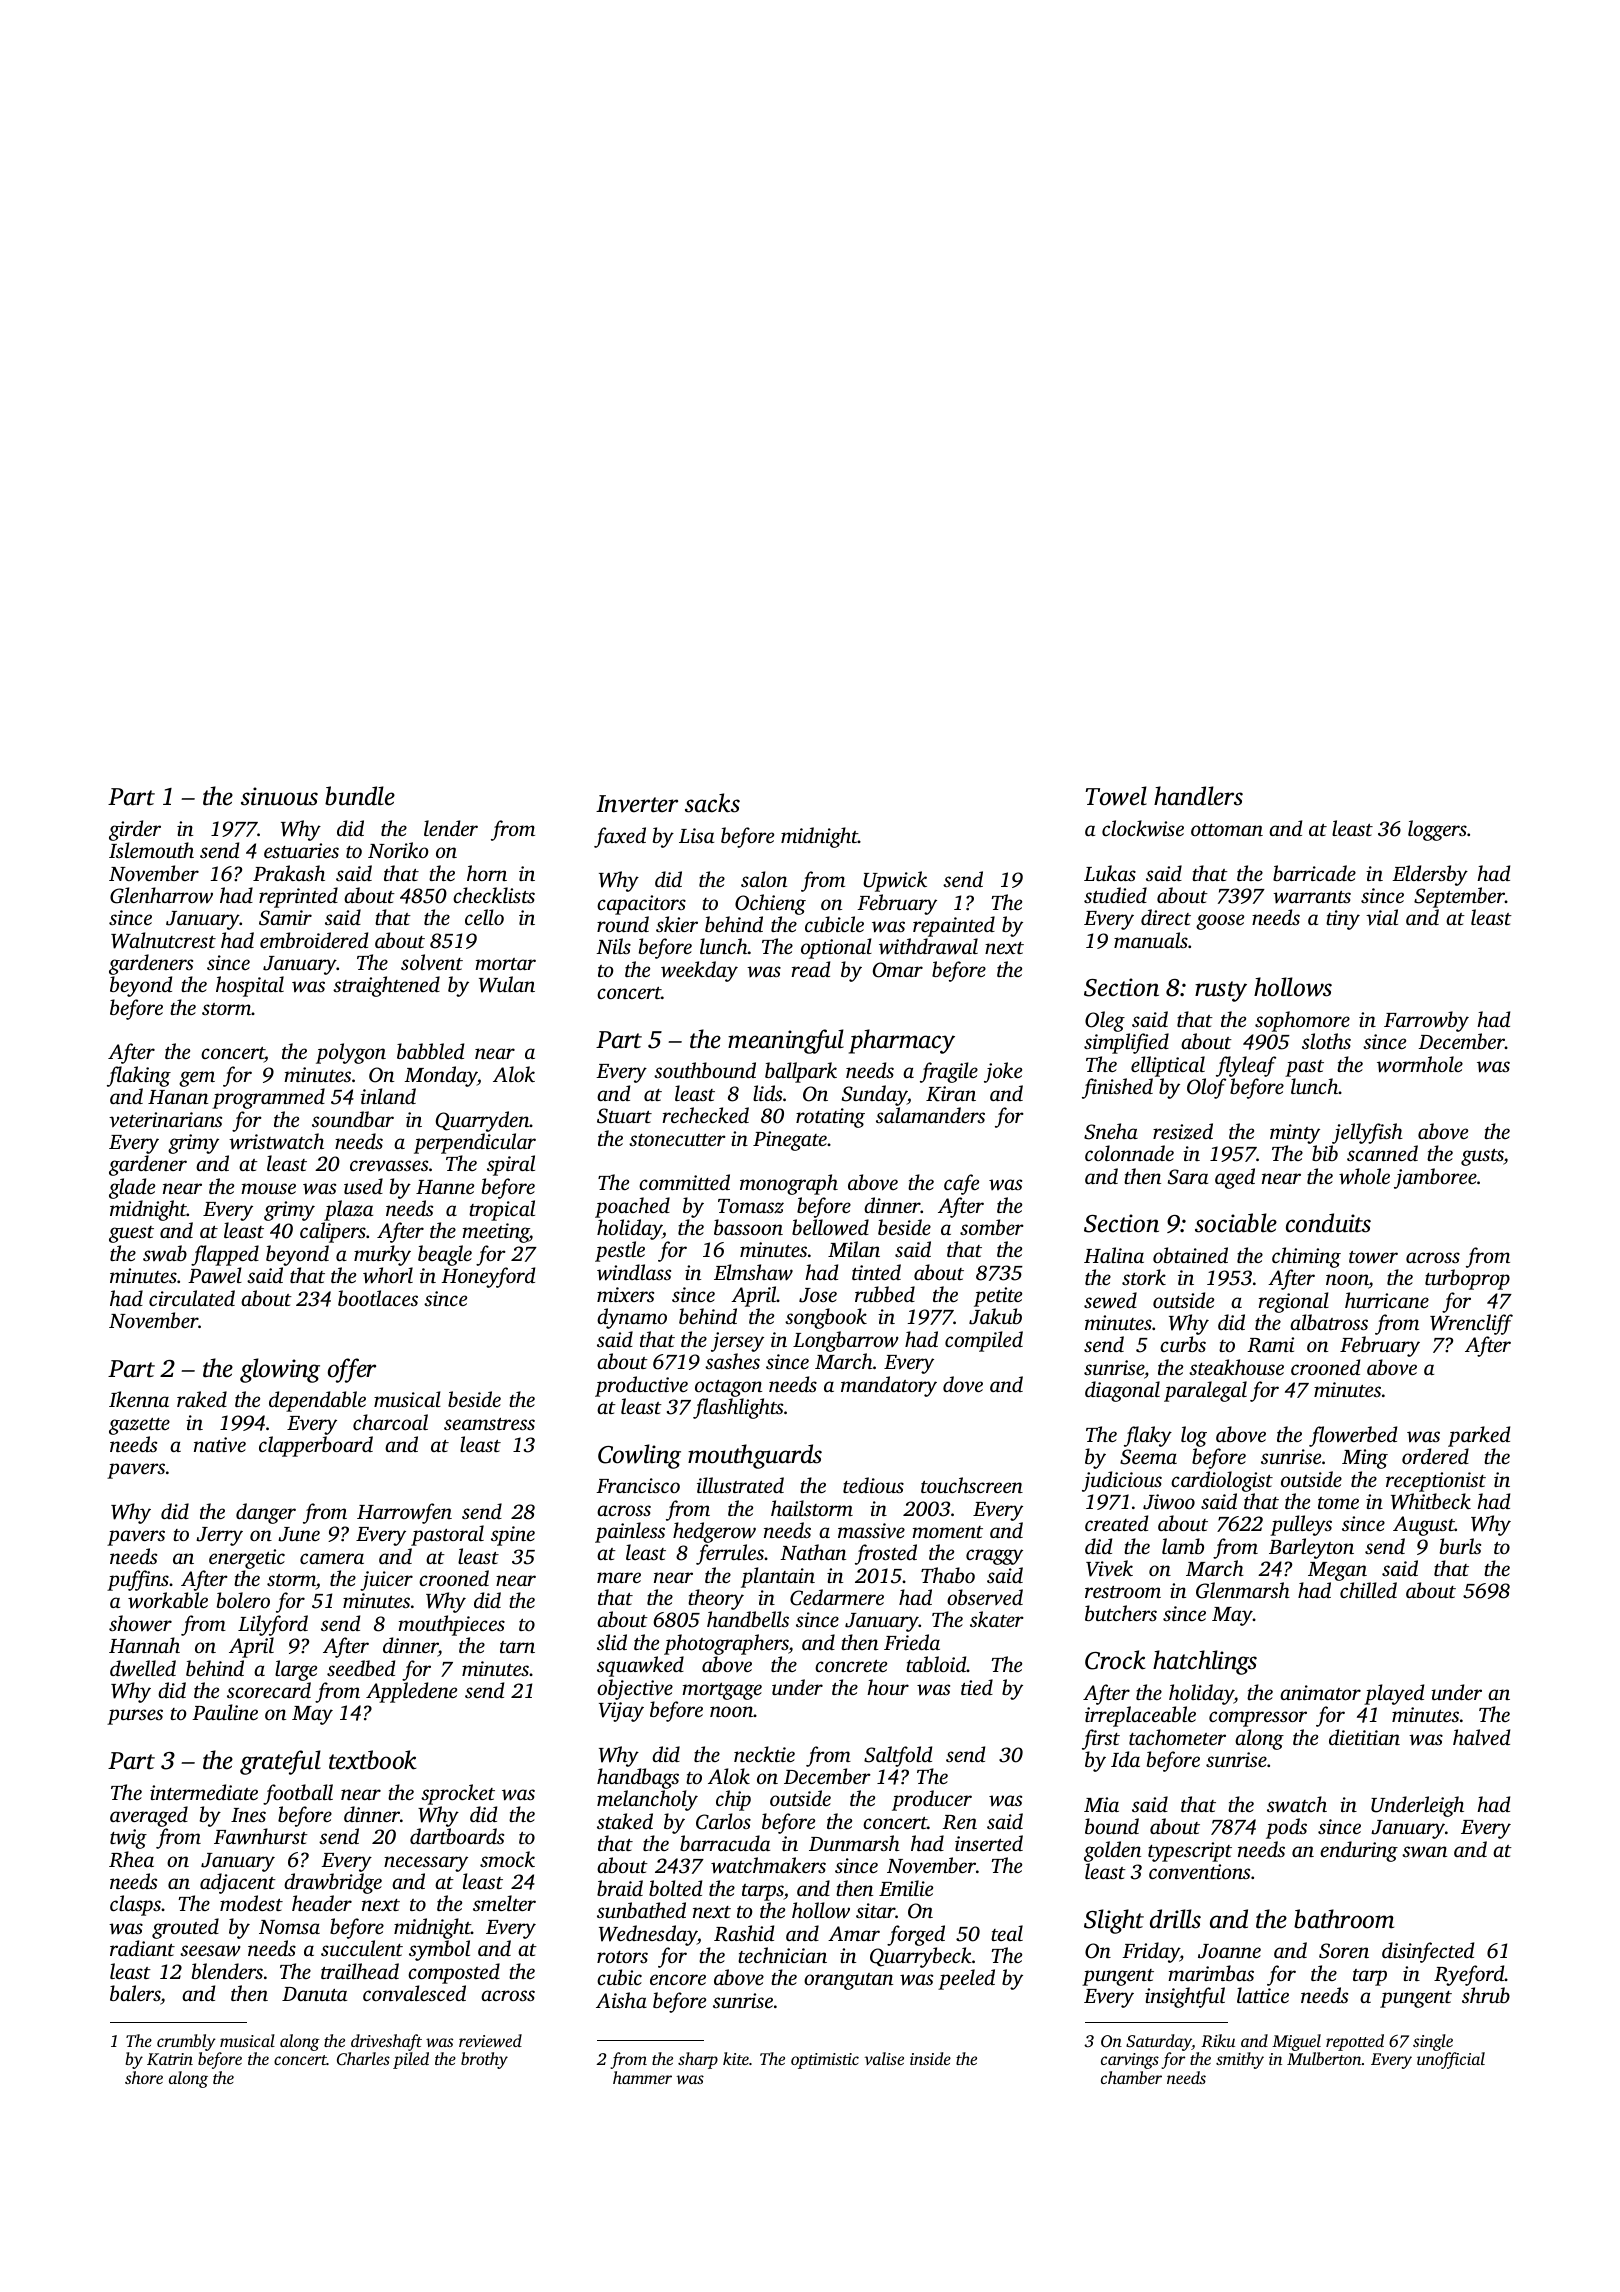 The width and height of the document is (1620, 2292). Describe the element at coordinates (1302, 1021) in the document. I see `sophomore` at that location.
